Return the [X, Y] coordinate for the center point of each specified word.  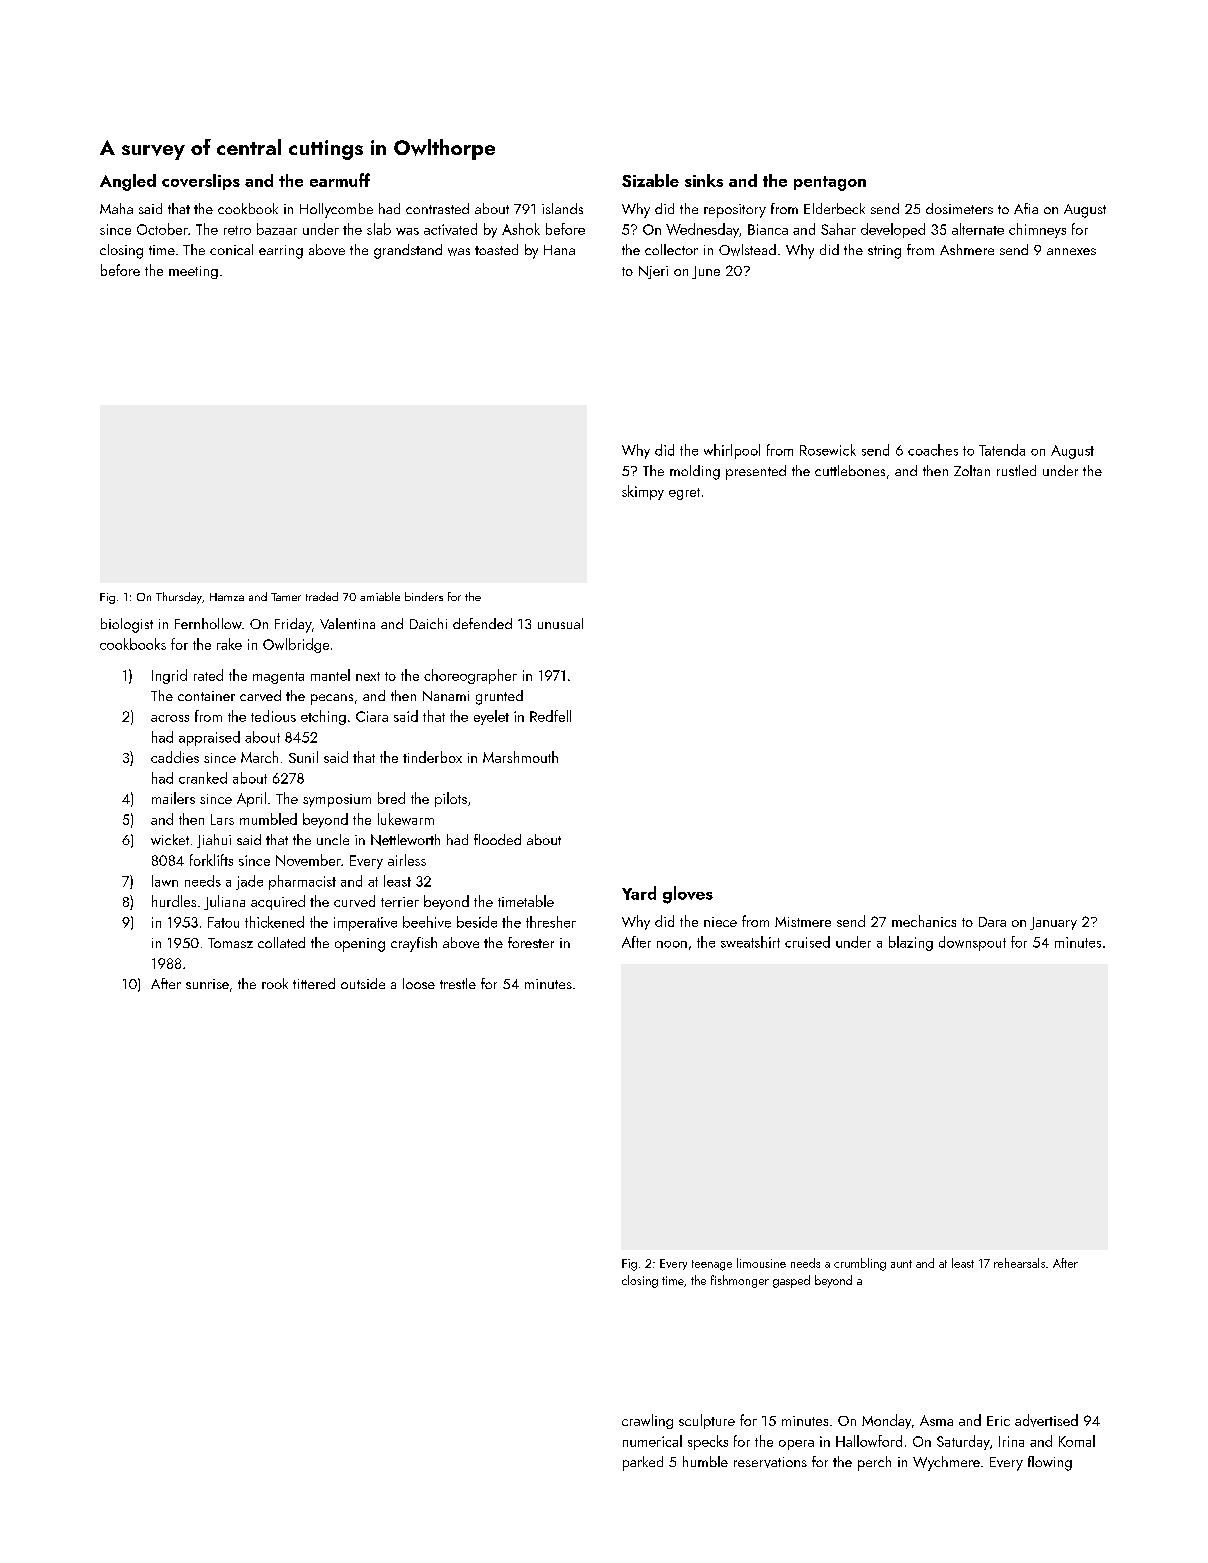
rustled [1016, 470]
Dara [992, 922]
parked [643, 1463]
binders [424, 596]
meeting [193, 272]
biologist [127, 625]
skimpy [643, 492]
